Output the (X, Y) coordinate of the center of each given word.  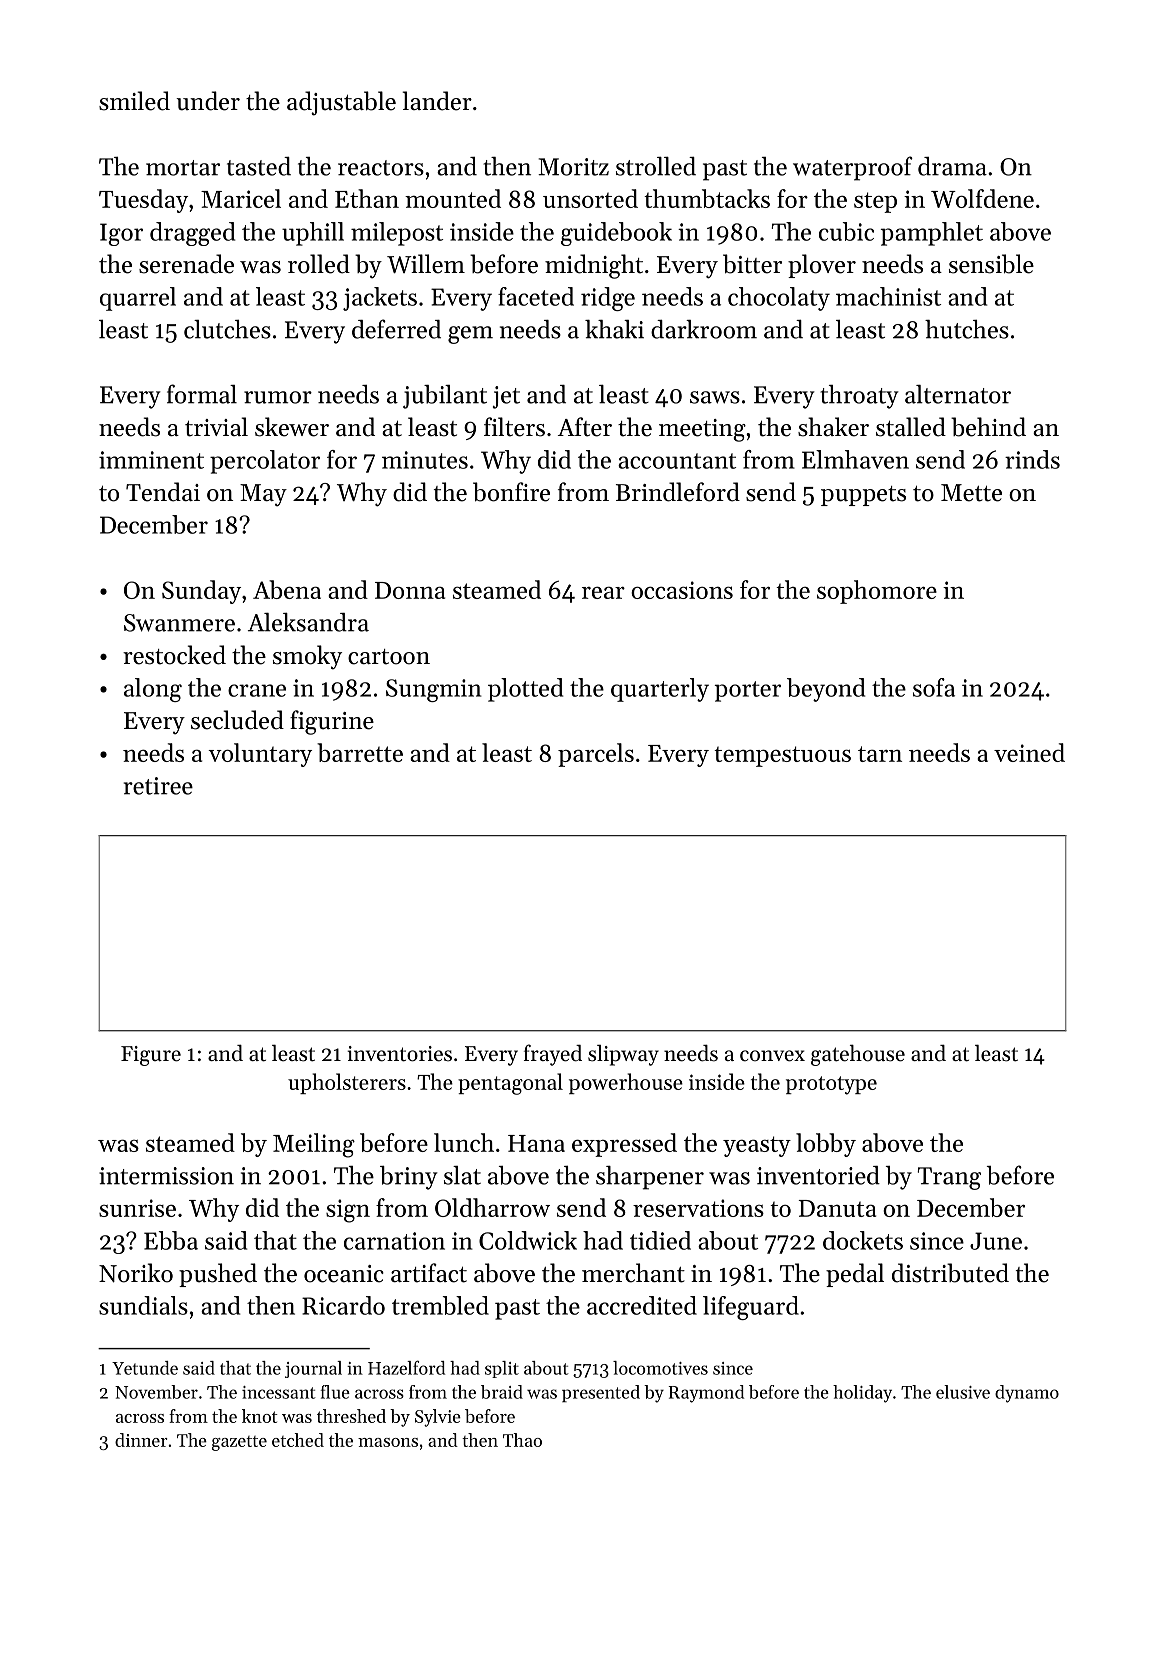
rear (603, 592)
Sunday (201, 592)
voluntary (260, 755)
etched (298, 1440)
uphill (313, 234)
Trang (949, 1178)
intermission (166, 1176)
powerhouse (626, 1083)
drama (952, 166)
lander (437, 101)
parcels (596, 755)
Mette (971, 493)
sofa (934, 687)
